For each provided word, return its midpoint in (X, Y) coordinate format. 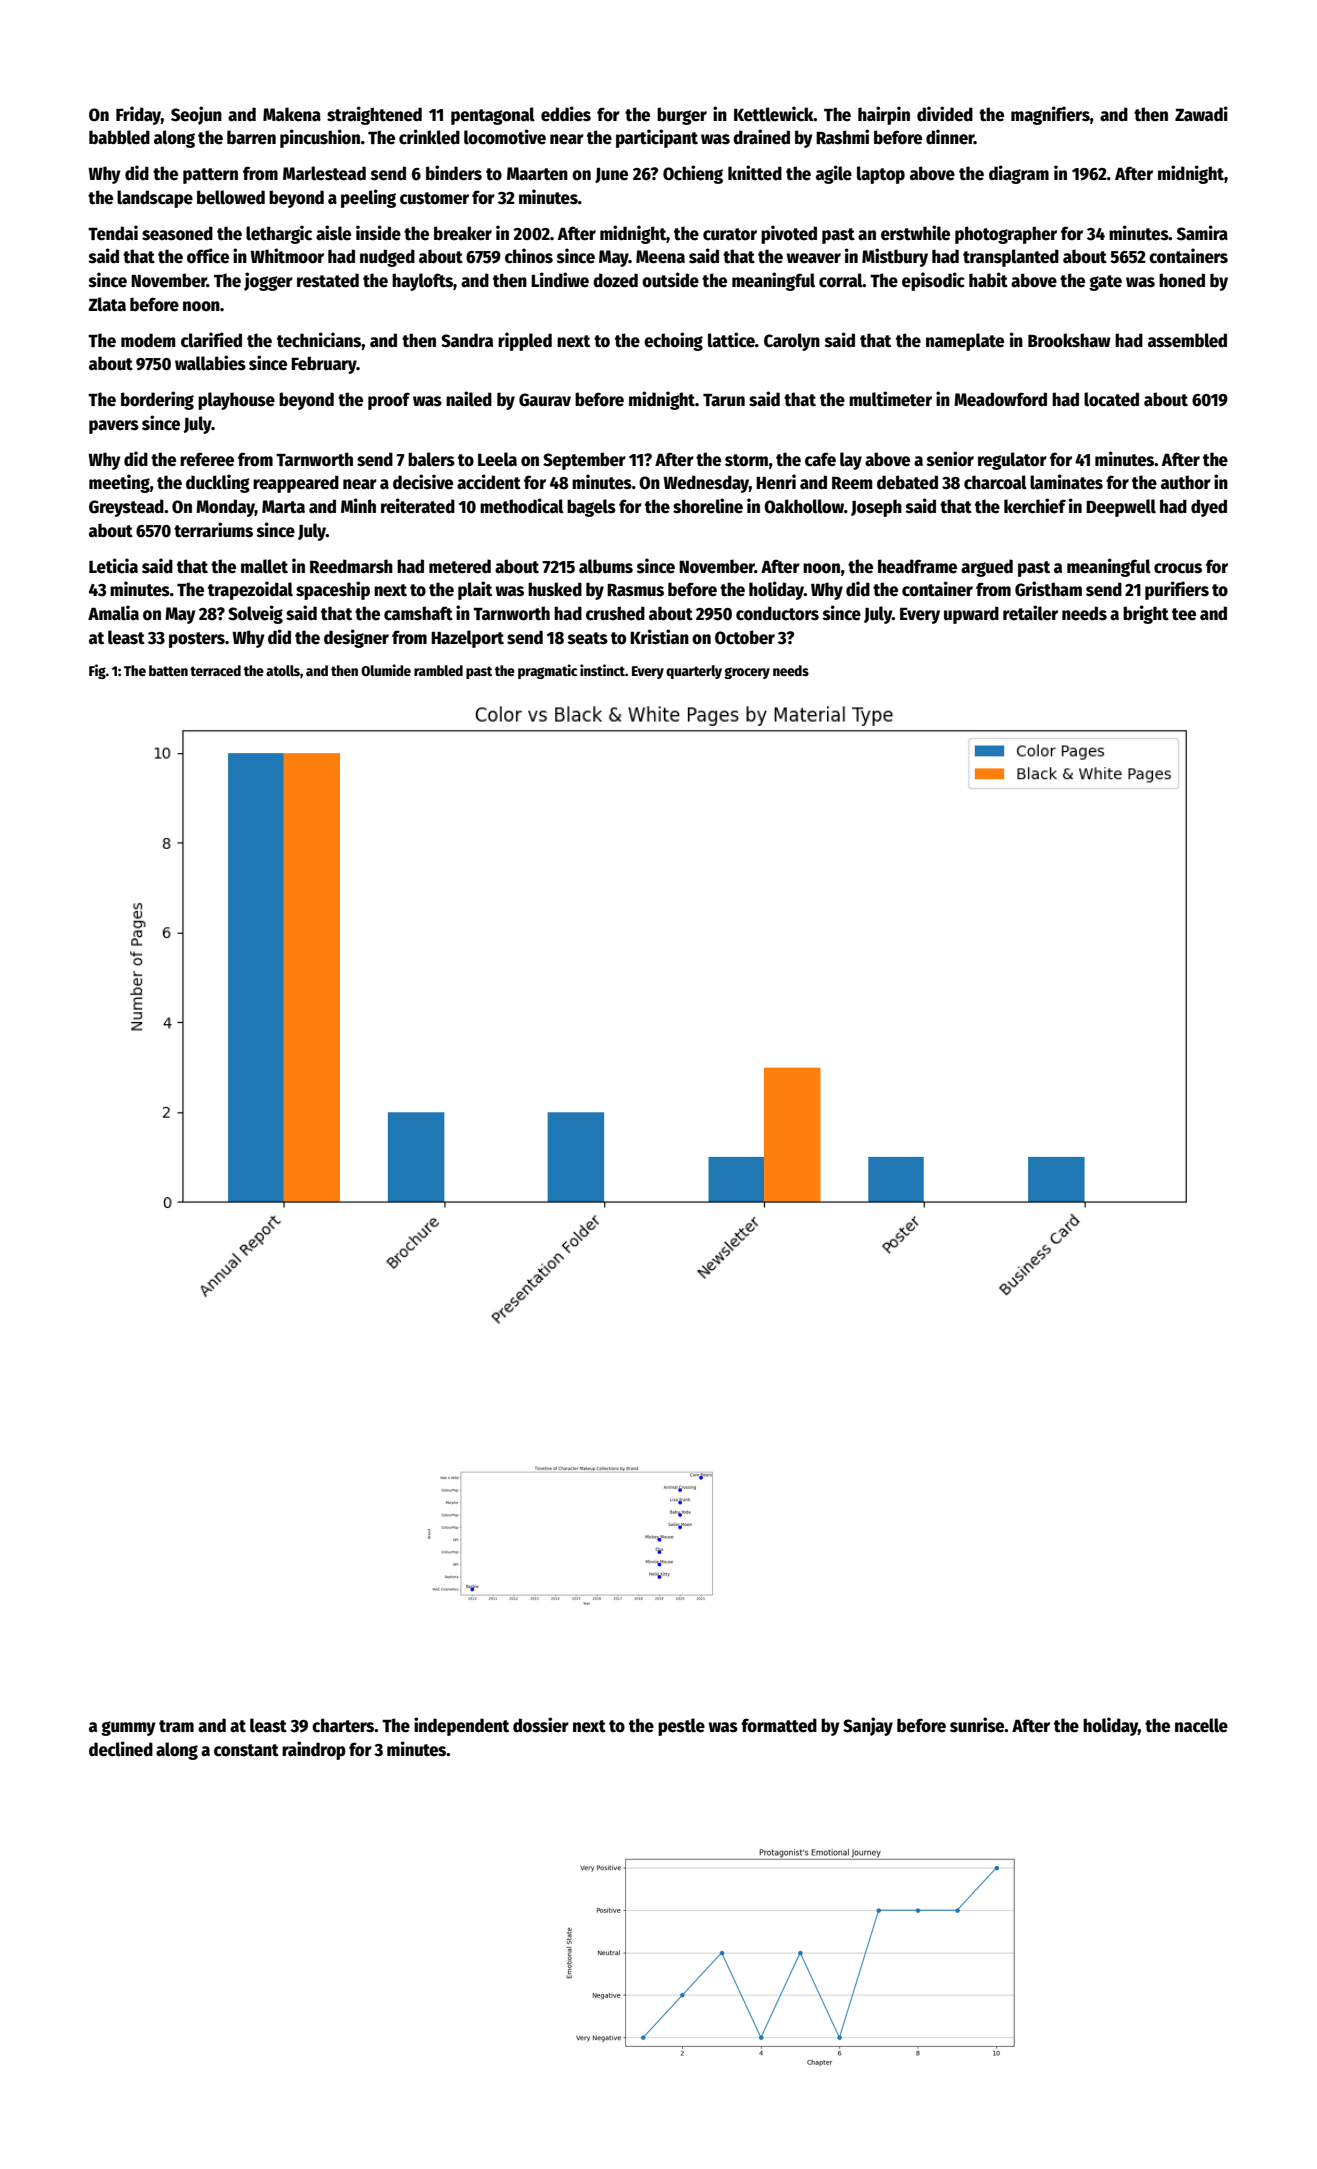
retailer (1030, 613)
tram (176, 1726)
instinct (602, 670)
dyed (1209, 508)
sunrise (977, 1725)
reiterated (418, 506)
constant (246, 1750)
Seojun (196, 115)
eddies (566, 114)
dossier (541, 1725)
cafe (820, 459)
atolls (283, 670)
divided (945, 114)
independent (461, 1726)
